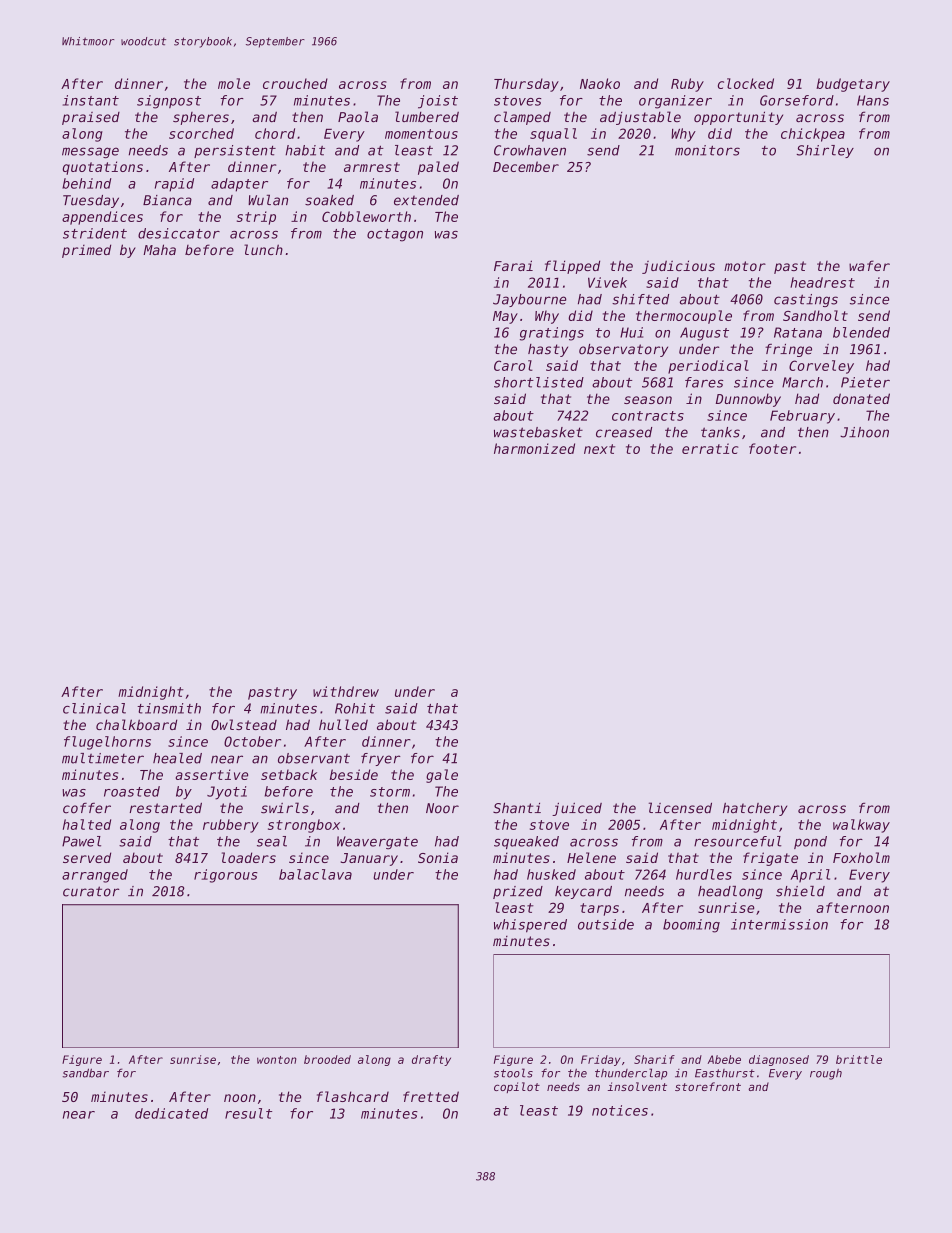 The width and height of the image is (952, 1233). Describe the element at coordinates (86, 251) in the image. I see `primed` at that location.
